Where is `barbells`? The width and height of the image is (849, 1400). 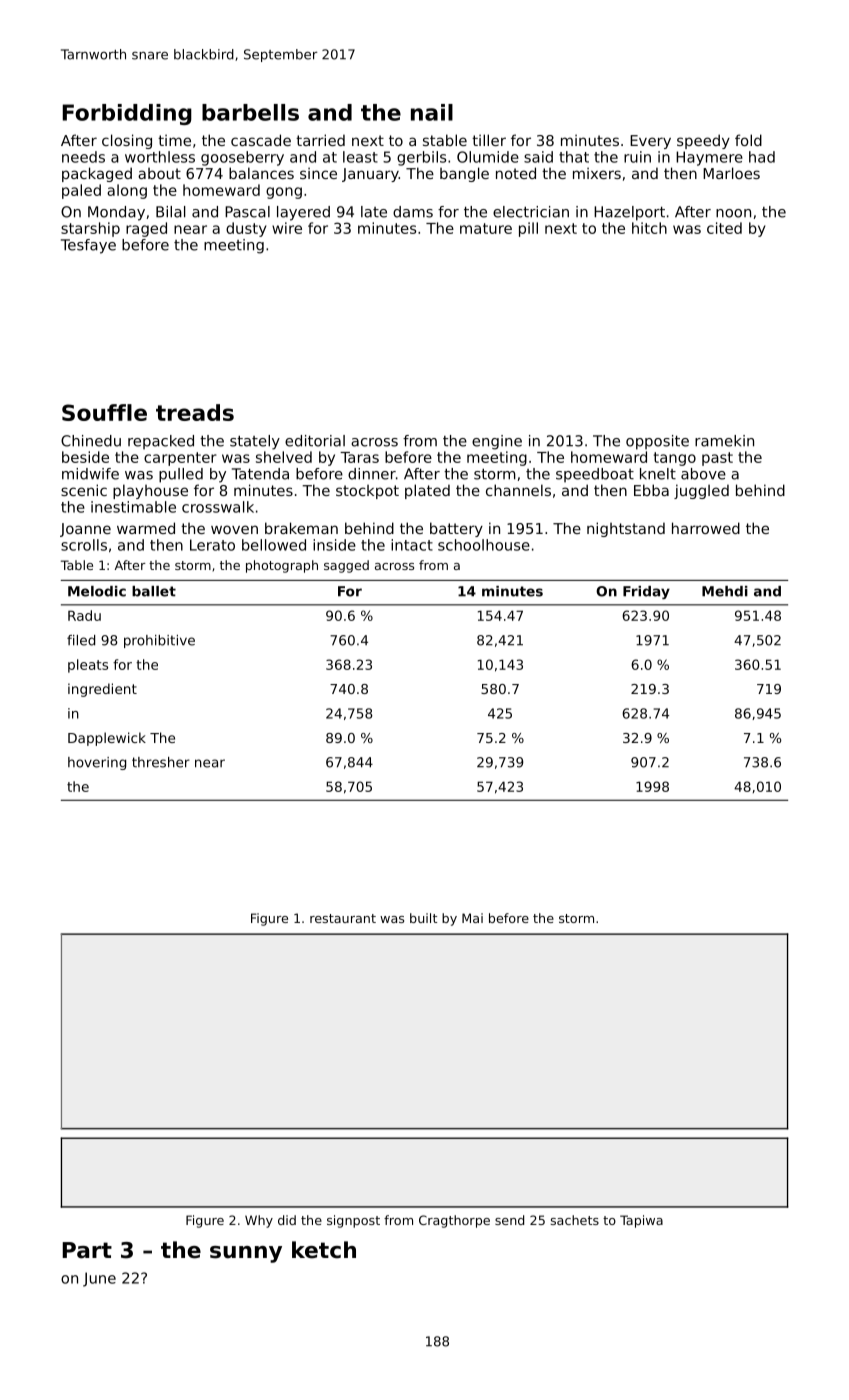
barbells is located at coordinates (250, 112).
